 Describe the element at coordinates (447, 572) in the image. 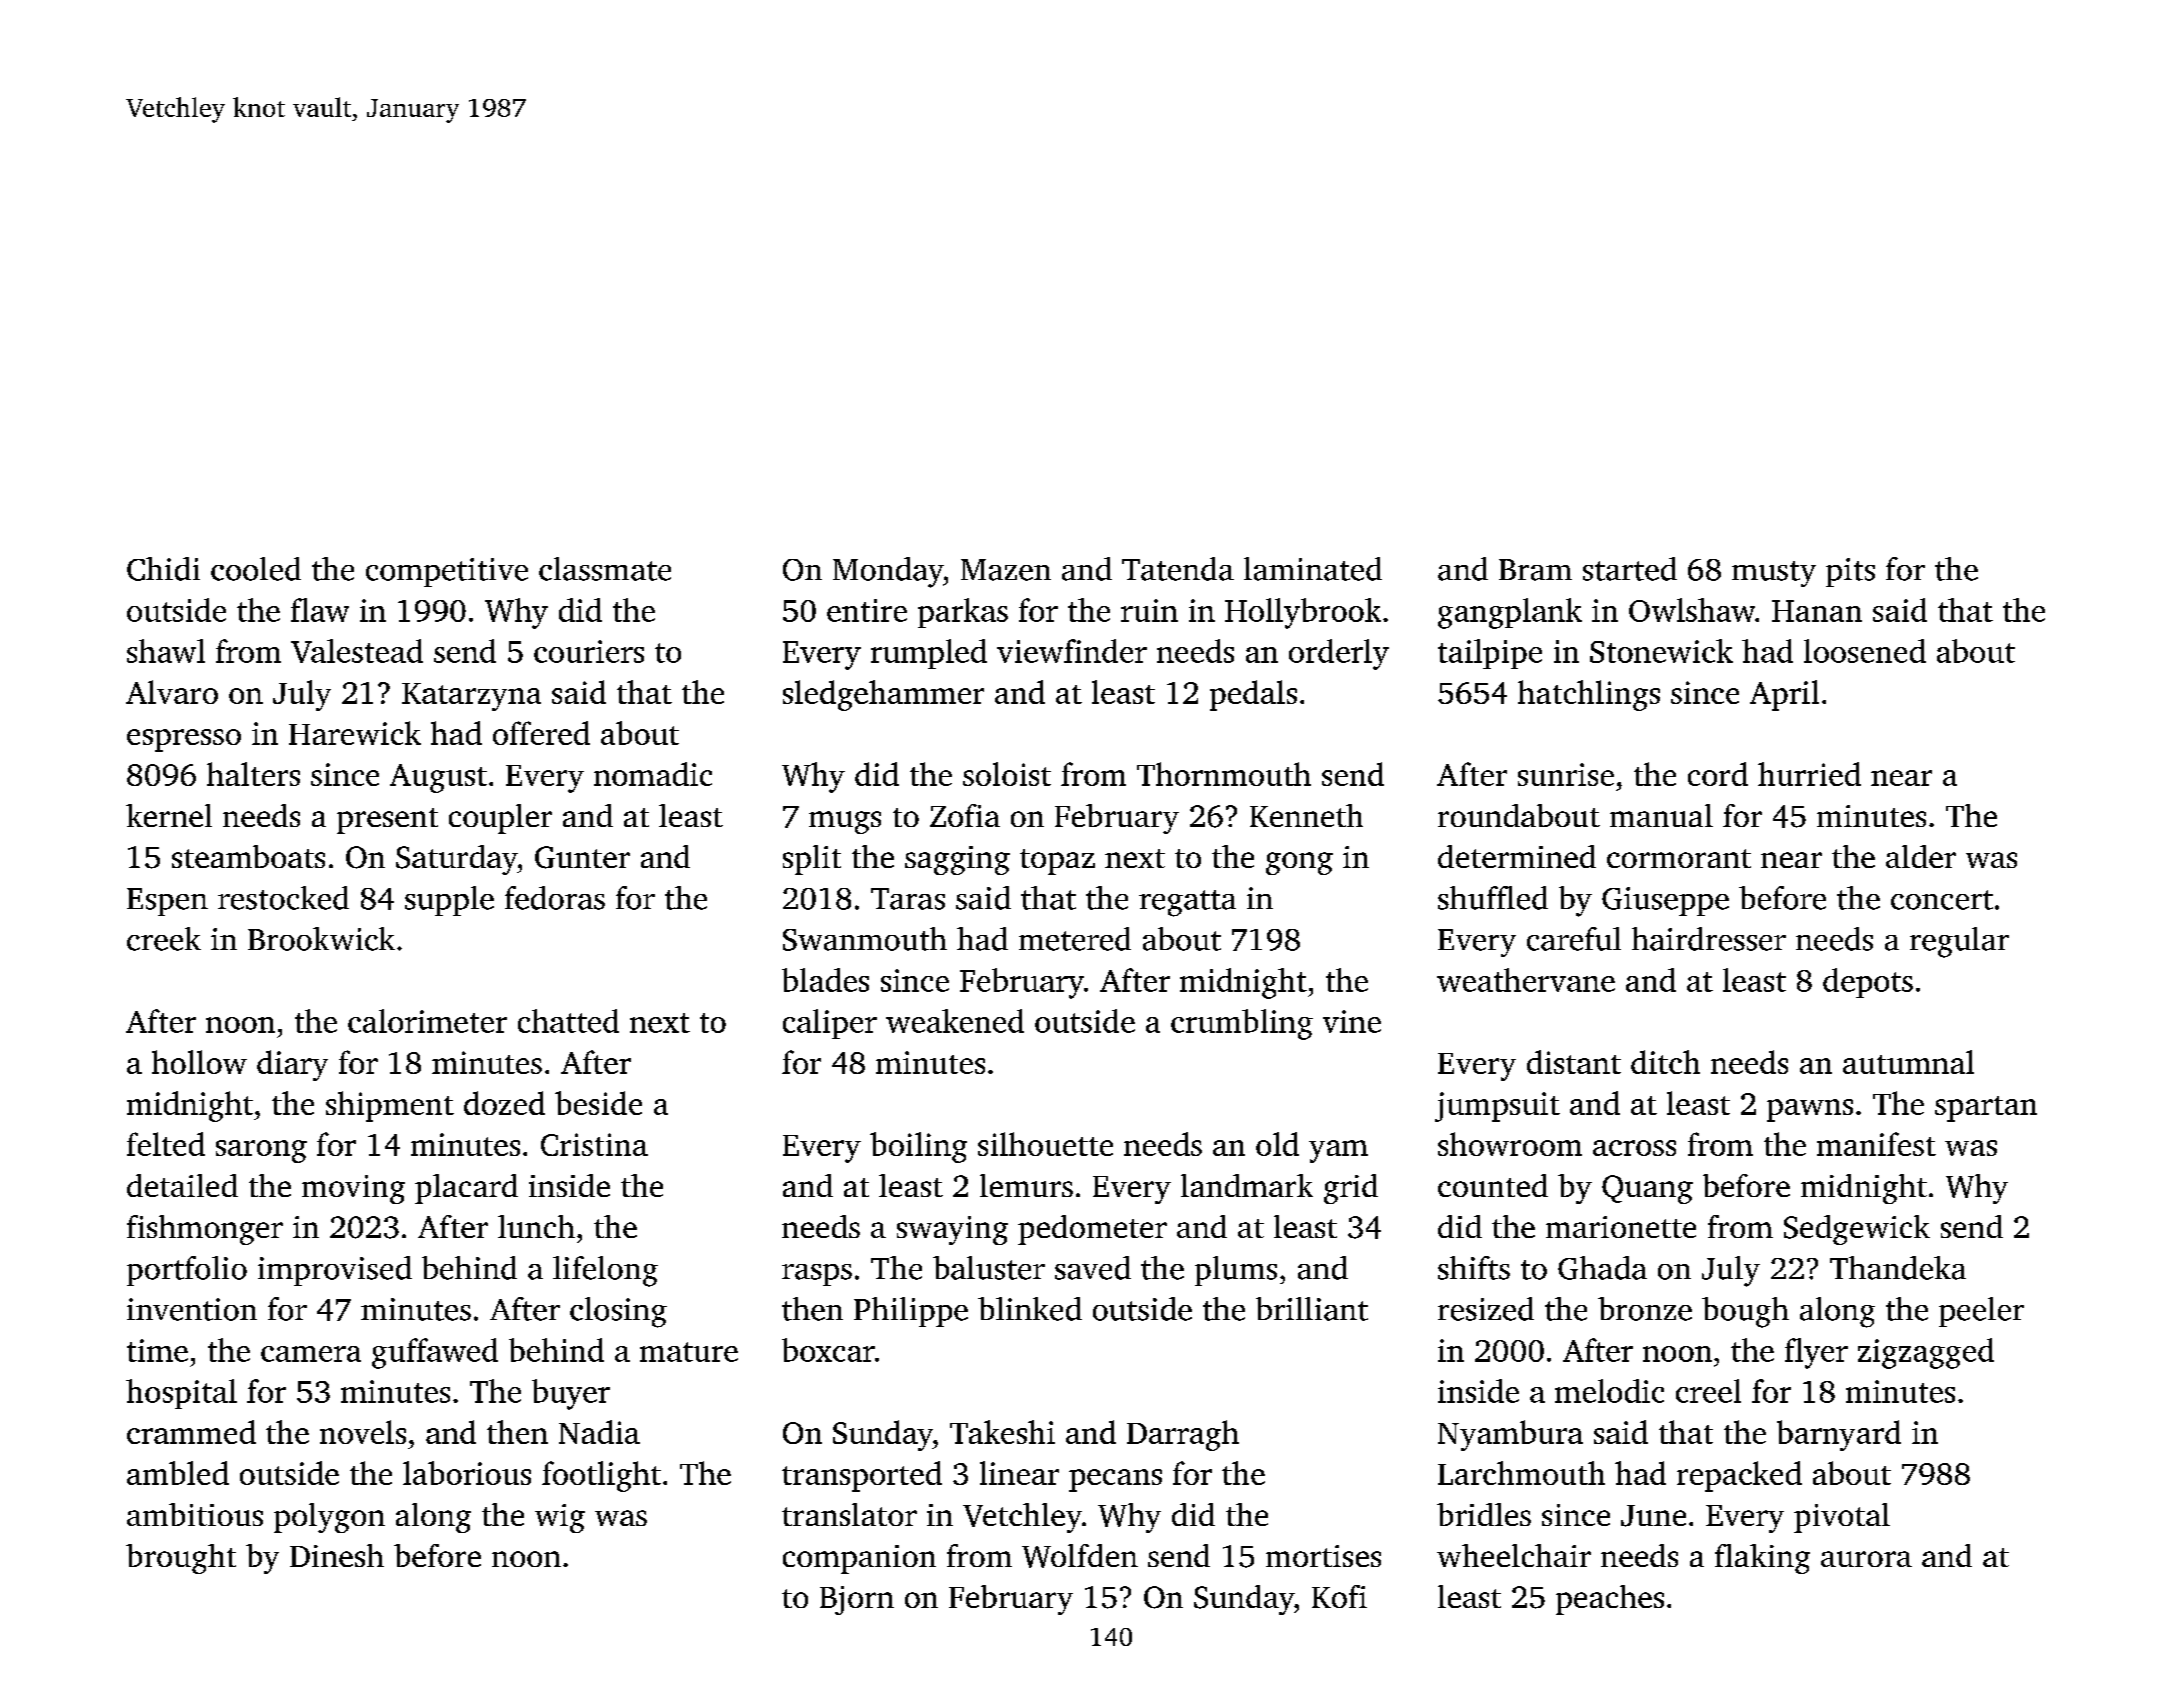

I see `competitive` at that location.
